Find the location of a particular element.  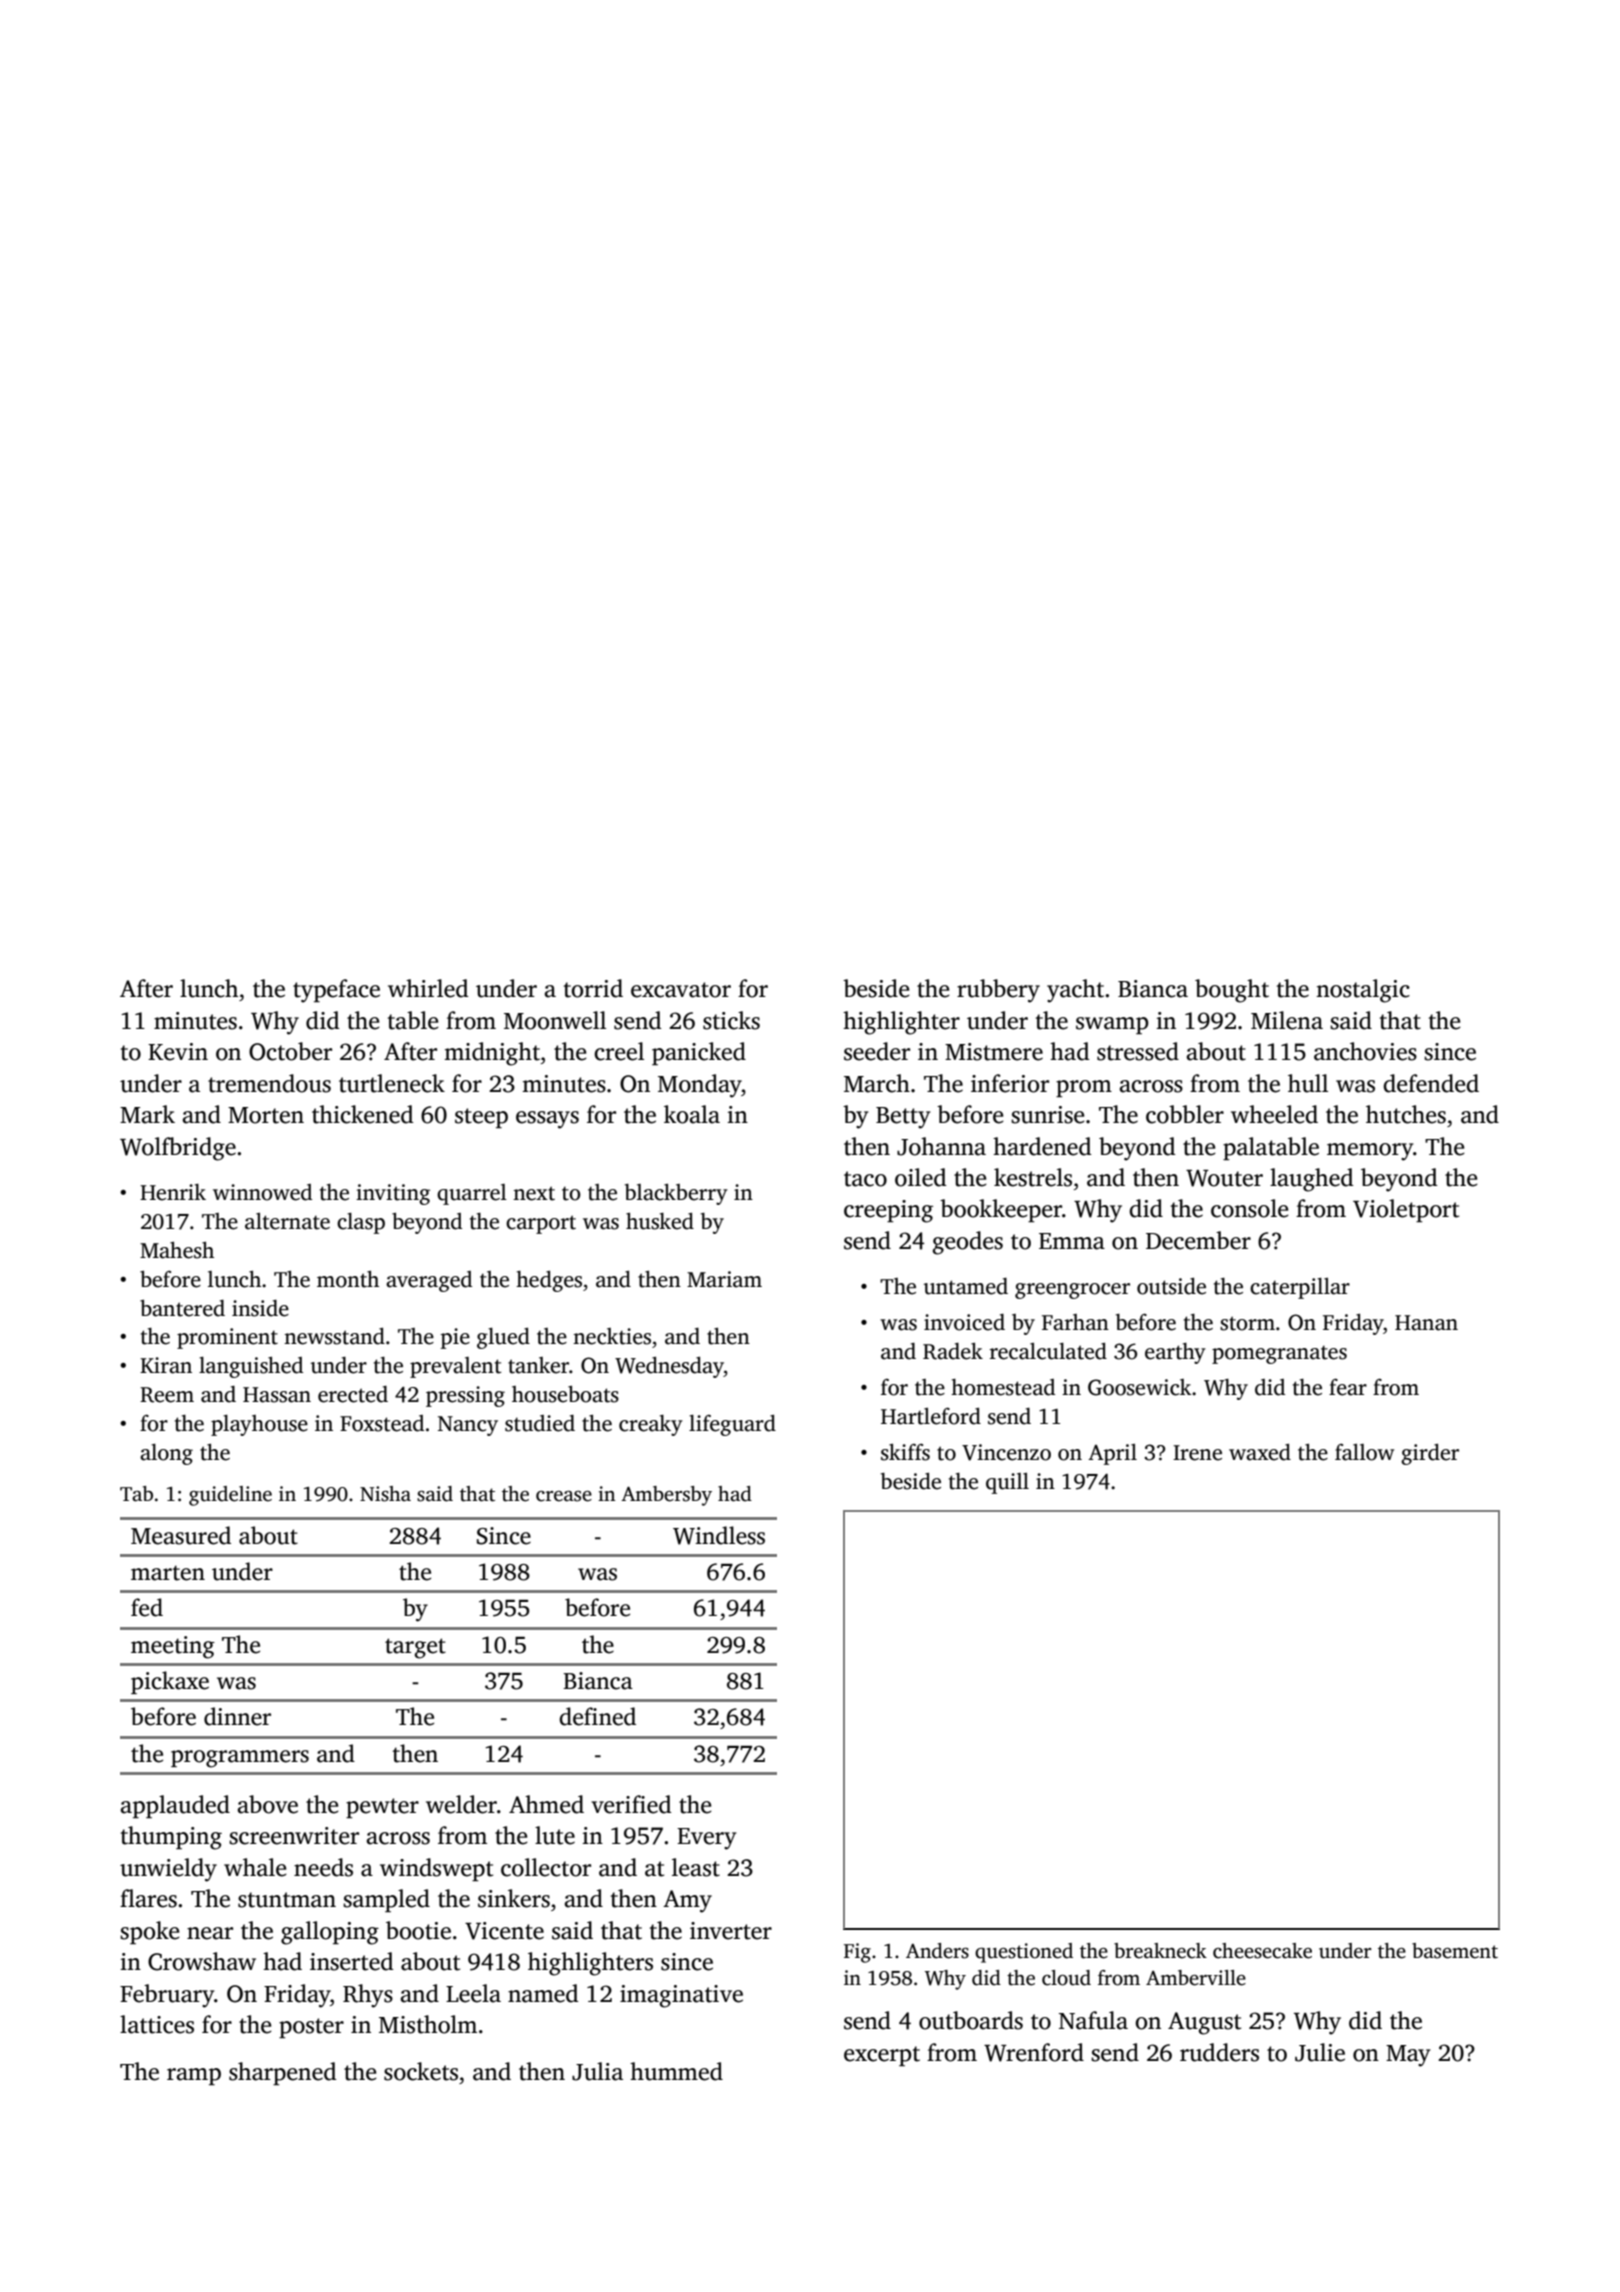

Windless is located at coordinates (719, 1535).
